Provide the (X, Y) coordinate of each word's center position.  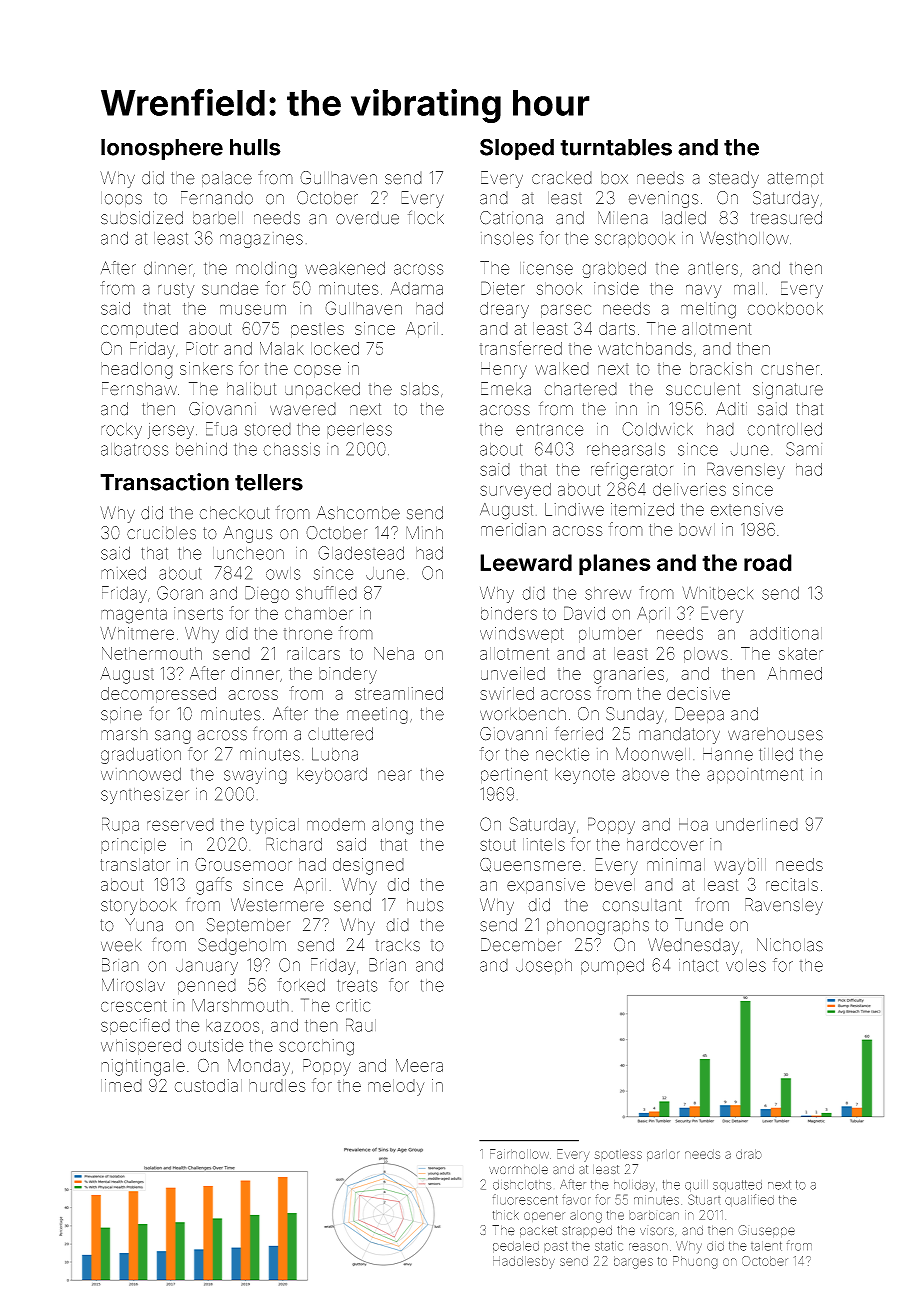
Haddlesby (524, 1262)
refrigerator (632, 471)
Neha (394, 653)
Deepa (699, 715)
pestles (317, 330)
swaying (255, 776)
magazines (261, 240)
